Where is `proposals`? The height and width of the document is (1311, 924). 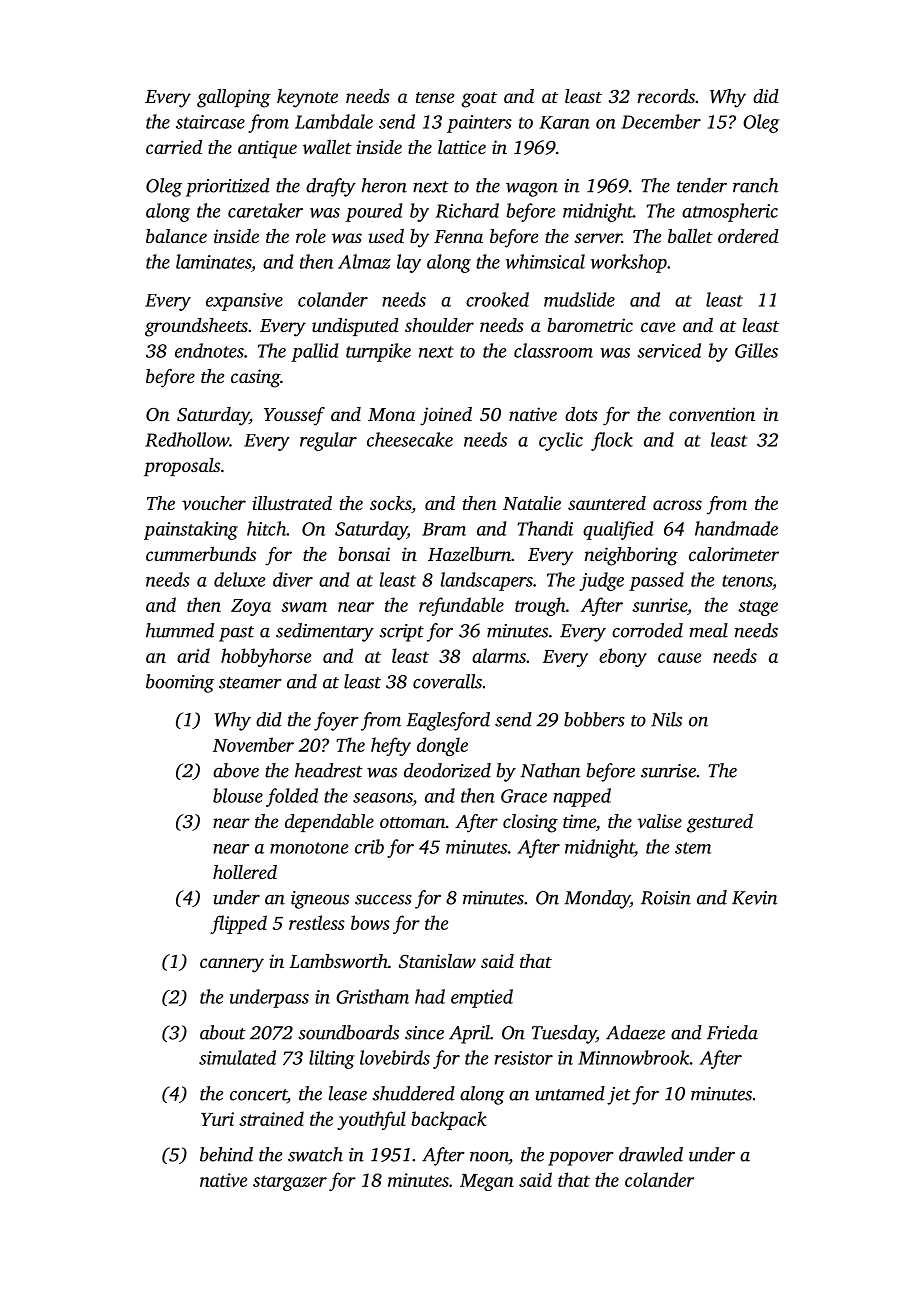
proposals is located at coordinates (182, 467).
